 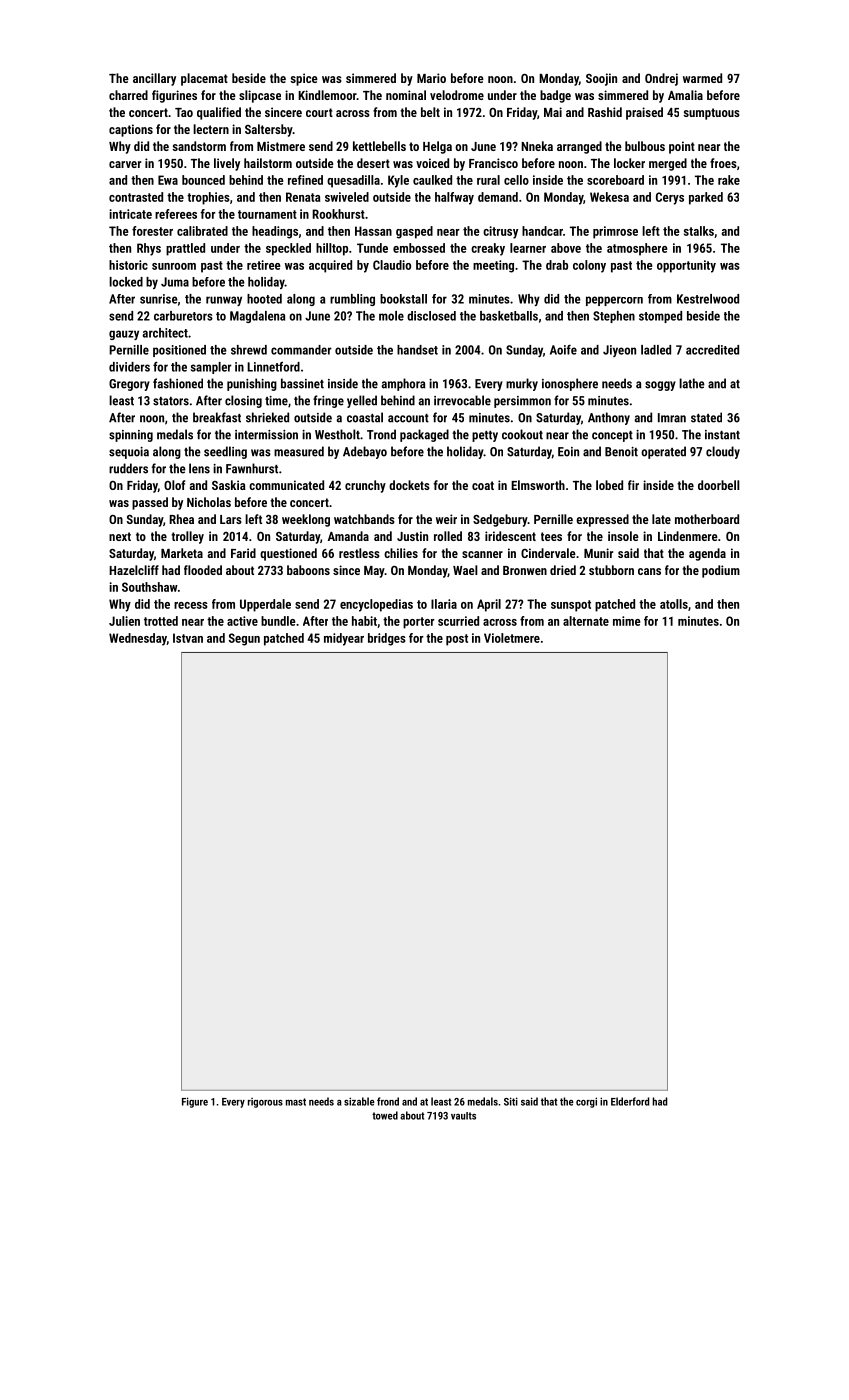 What do you see at coordinates (637, 249) in the document?
I see `atmosphere` at bounding box center [637, 249].
